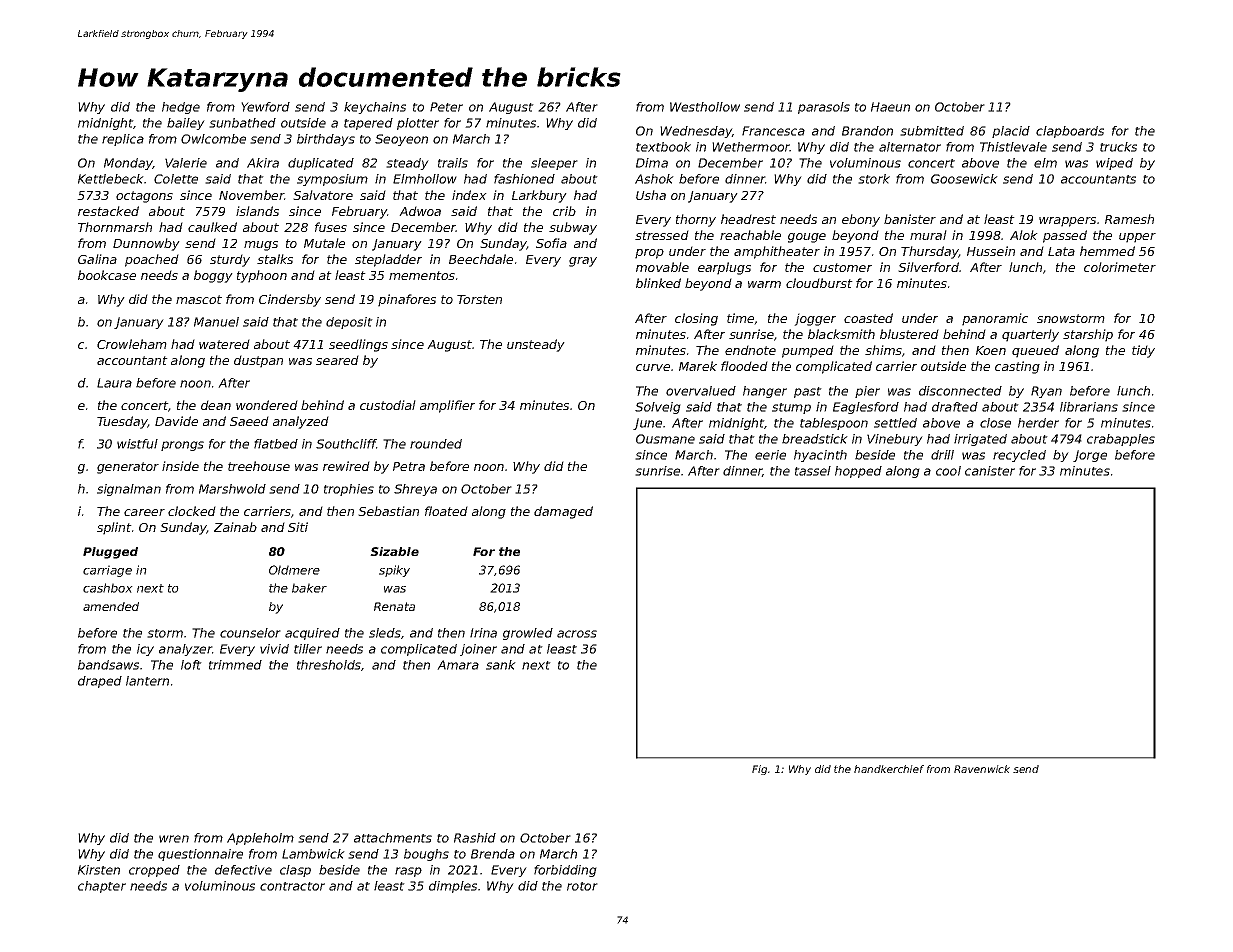  Describe the element at coordinates (447, 406) in the screenshot. I see `amplifier` at that location.
